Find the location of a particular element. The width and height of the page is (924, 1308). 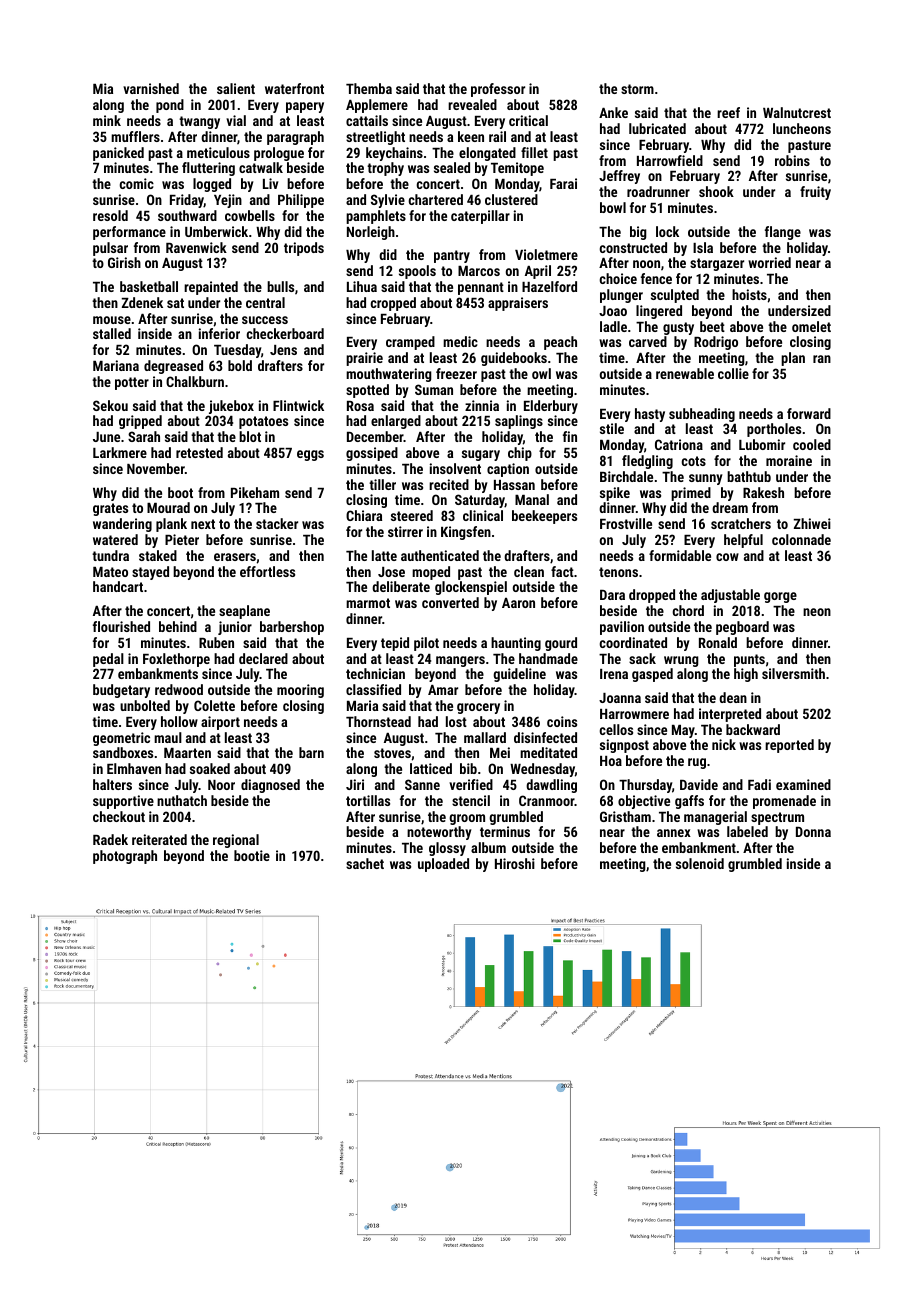

photograph is located at coordinates (125, 857).
